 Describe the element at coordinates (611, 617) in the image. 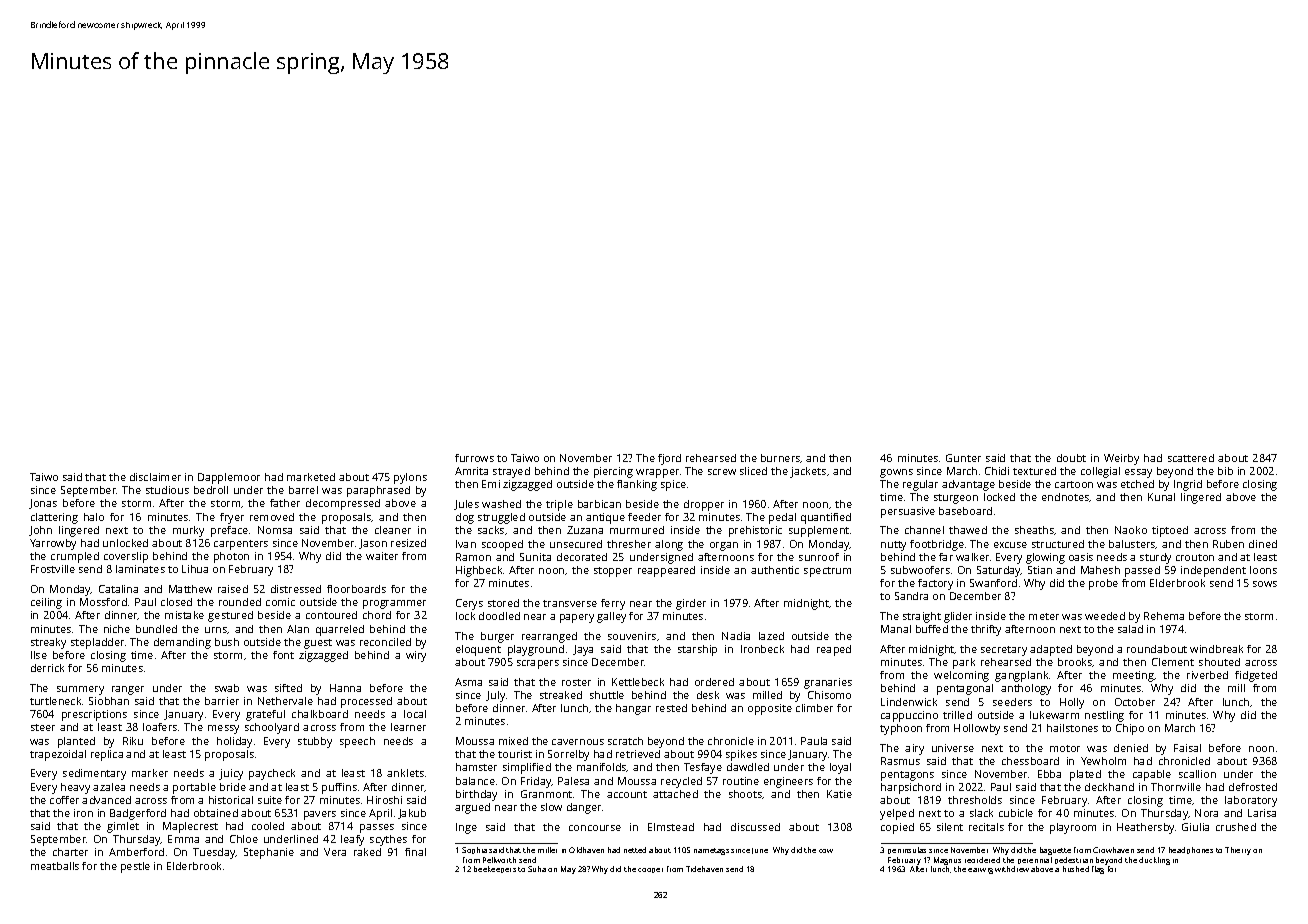

I see `galley` at that location.
